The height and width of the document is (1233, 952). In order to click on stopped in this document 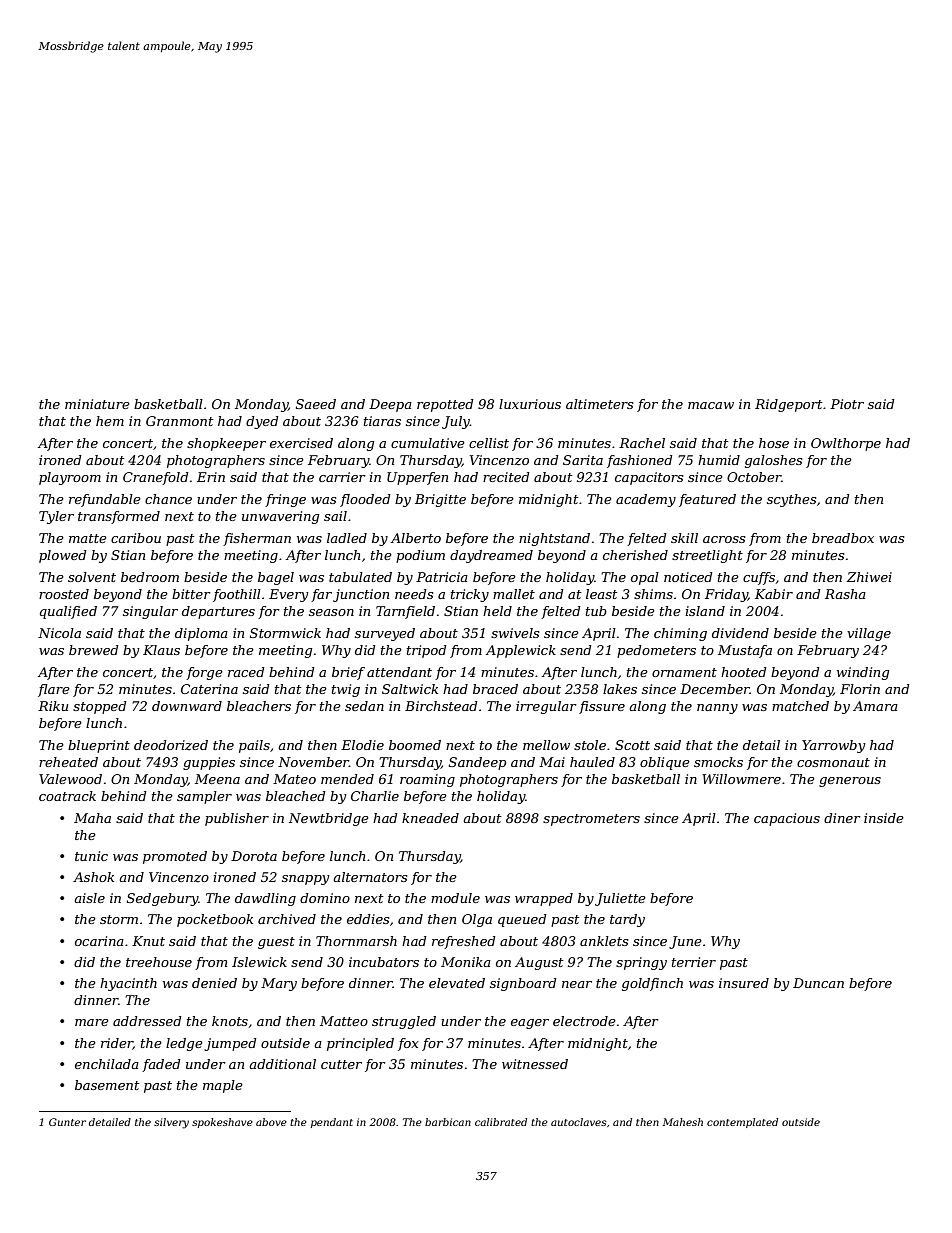, I will do `click(100, 707)`.
